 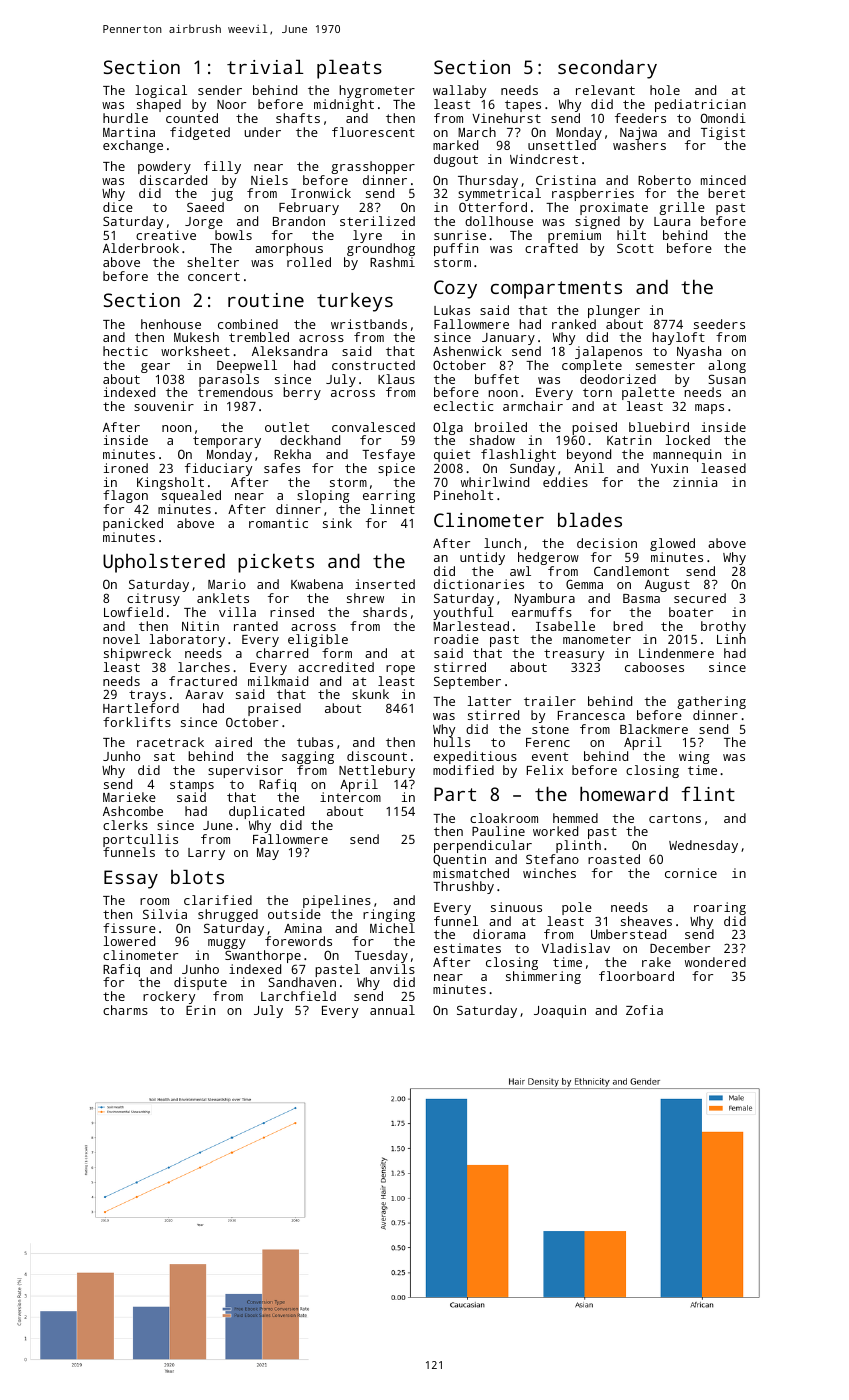 I want to click on charms, so click(x=125, y=1010).
